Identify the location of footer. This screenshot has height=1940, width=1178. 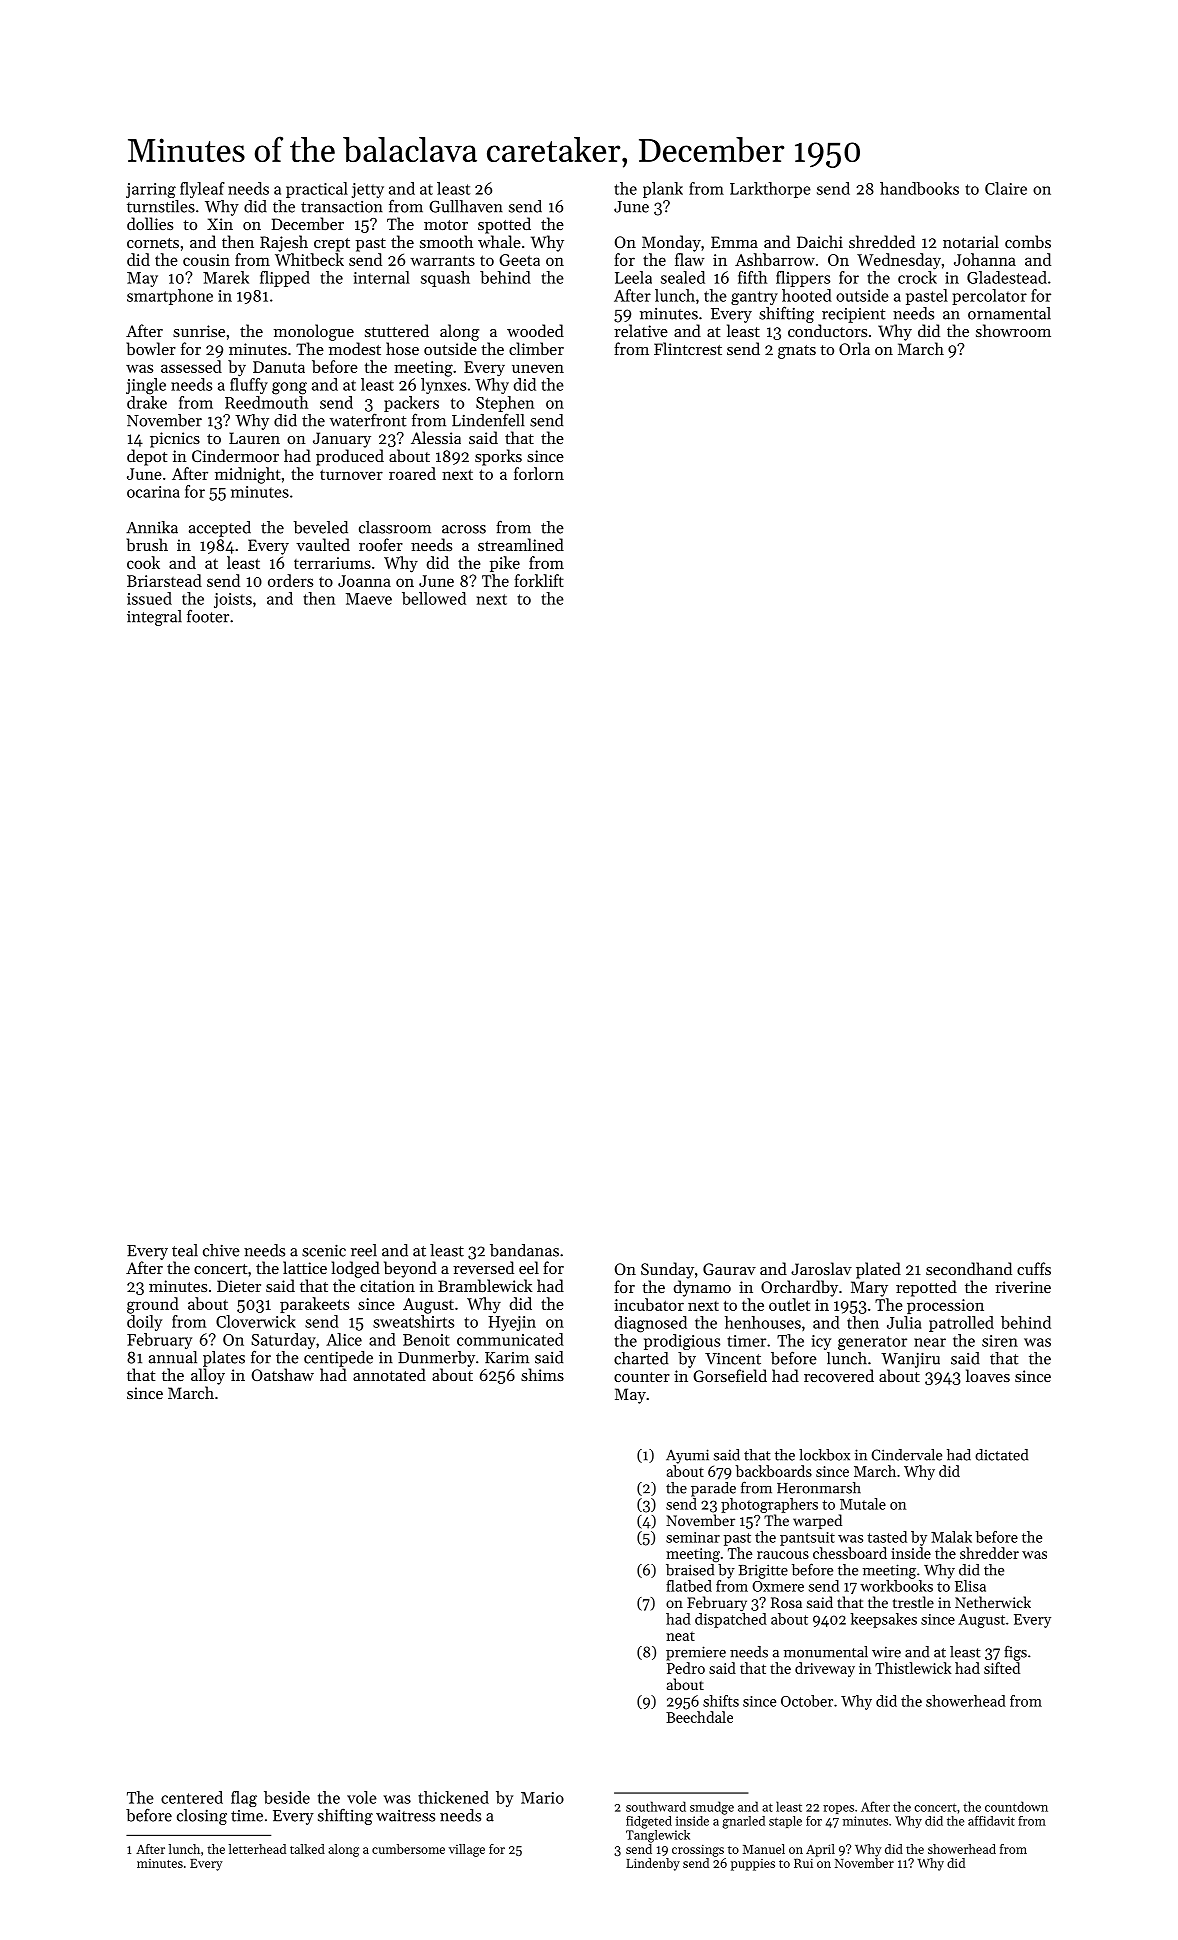
(208, 616).
